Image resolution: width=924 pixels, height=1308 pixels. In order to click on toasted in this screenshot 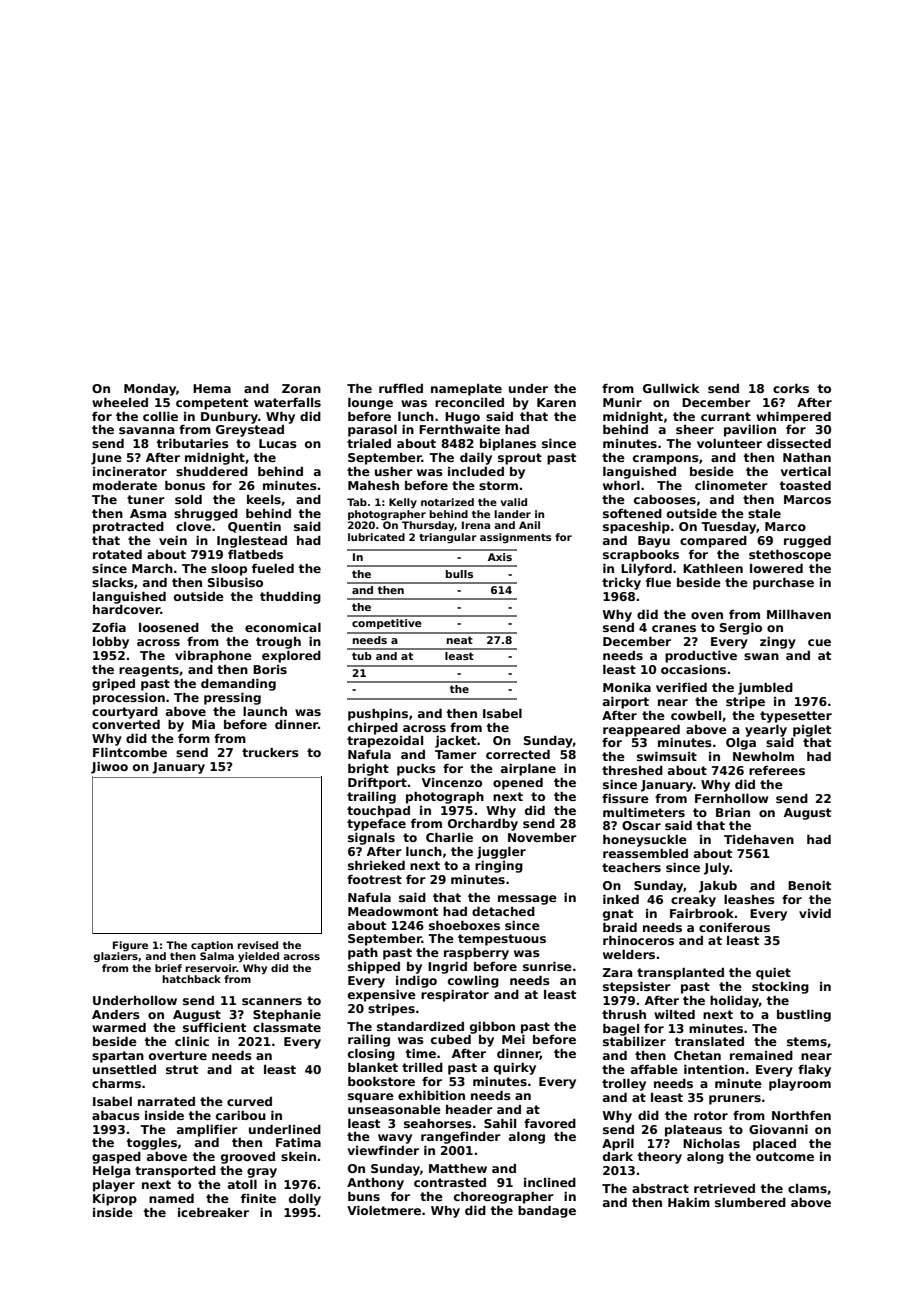, I will do `click(805, 485)`.
